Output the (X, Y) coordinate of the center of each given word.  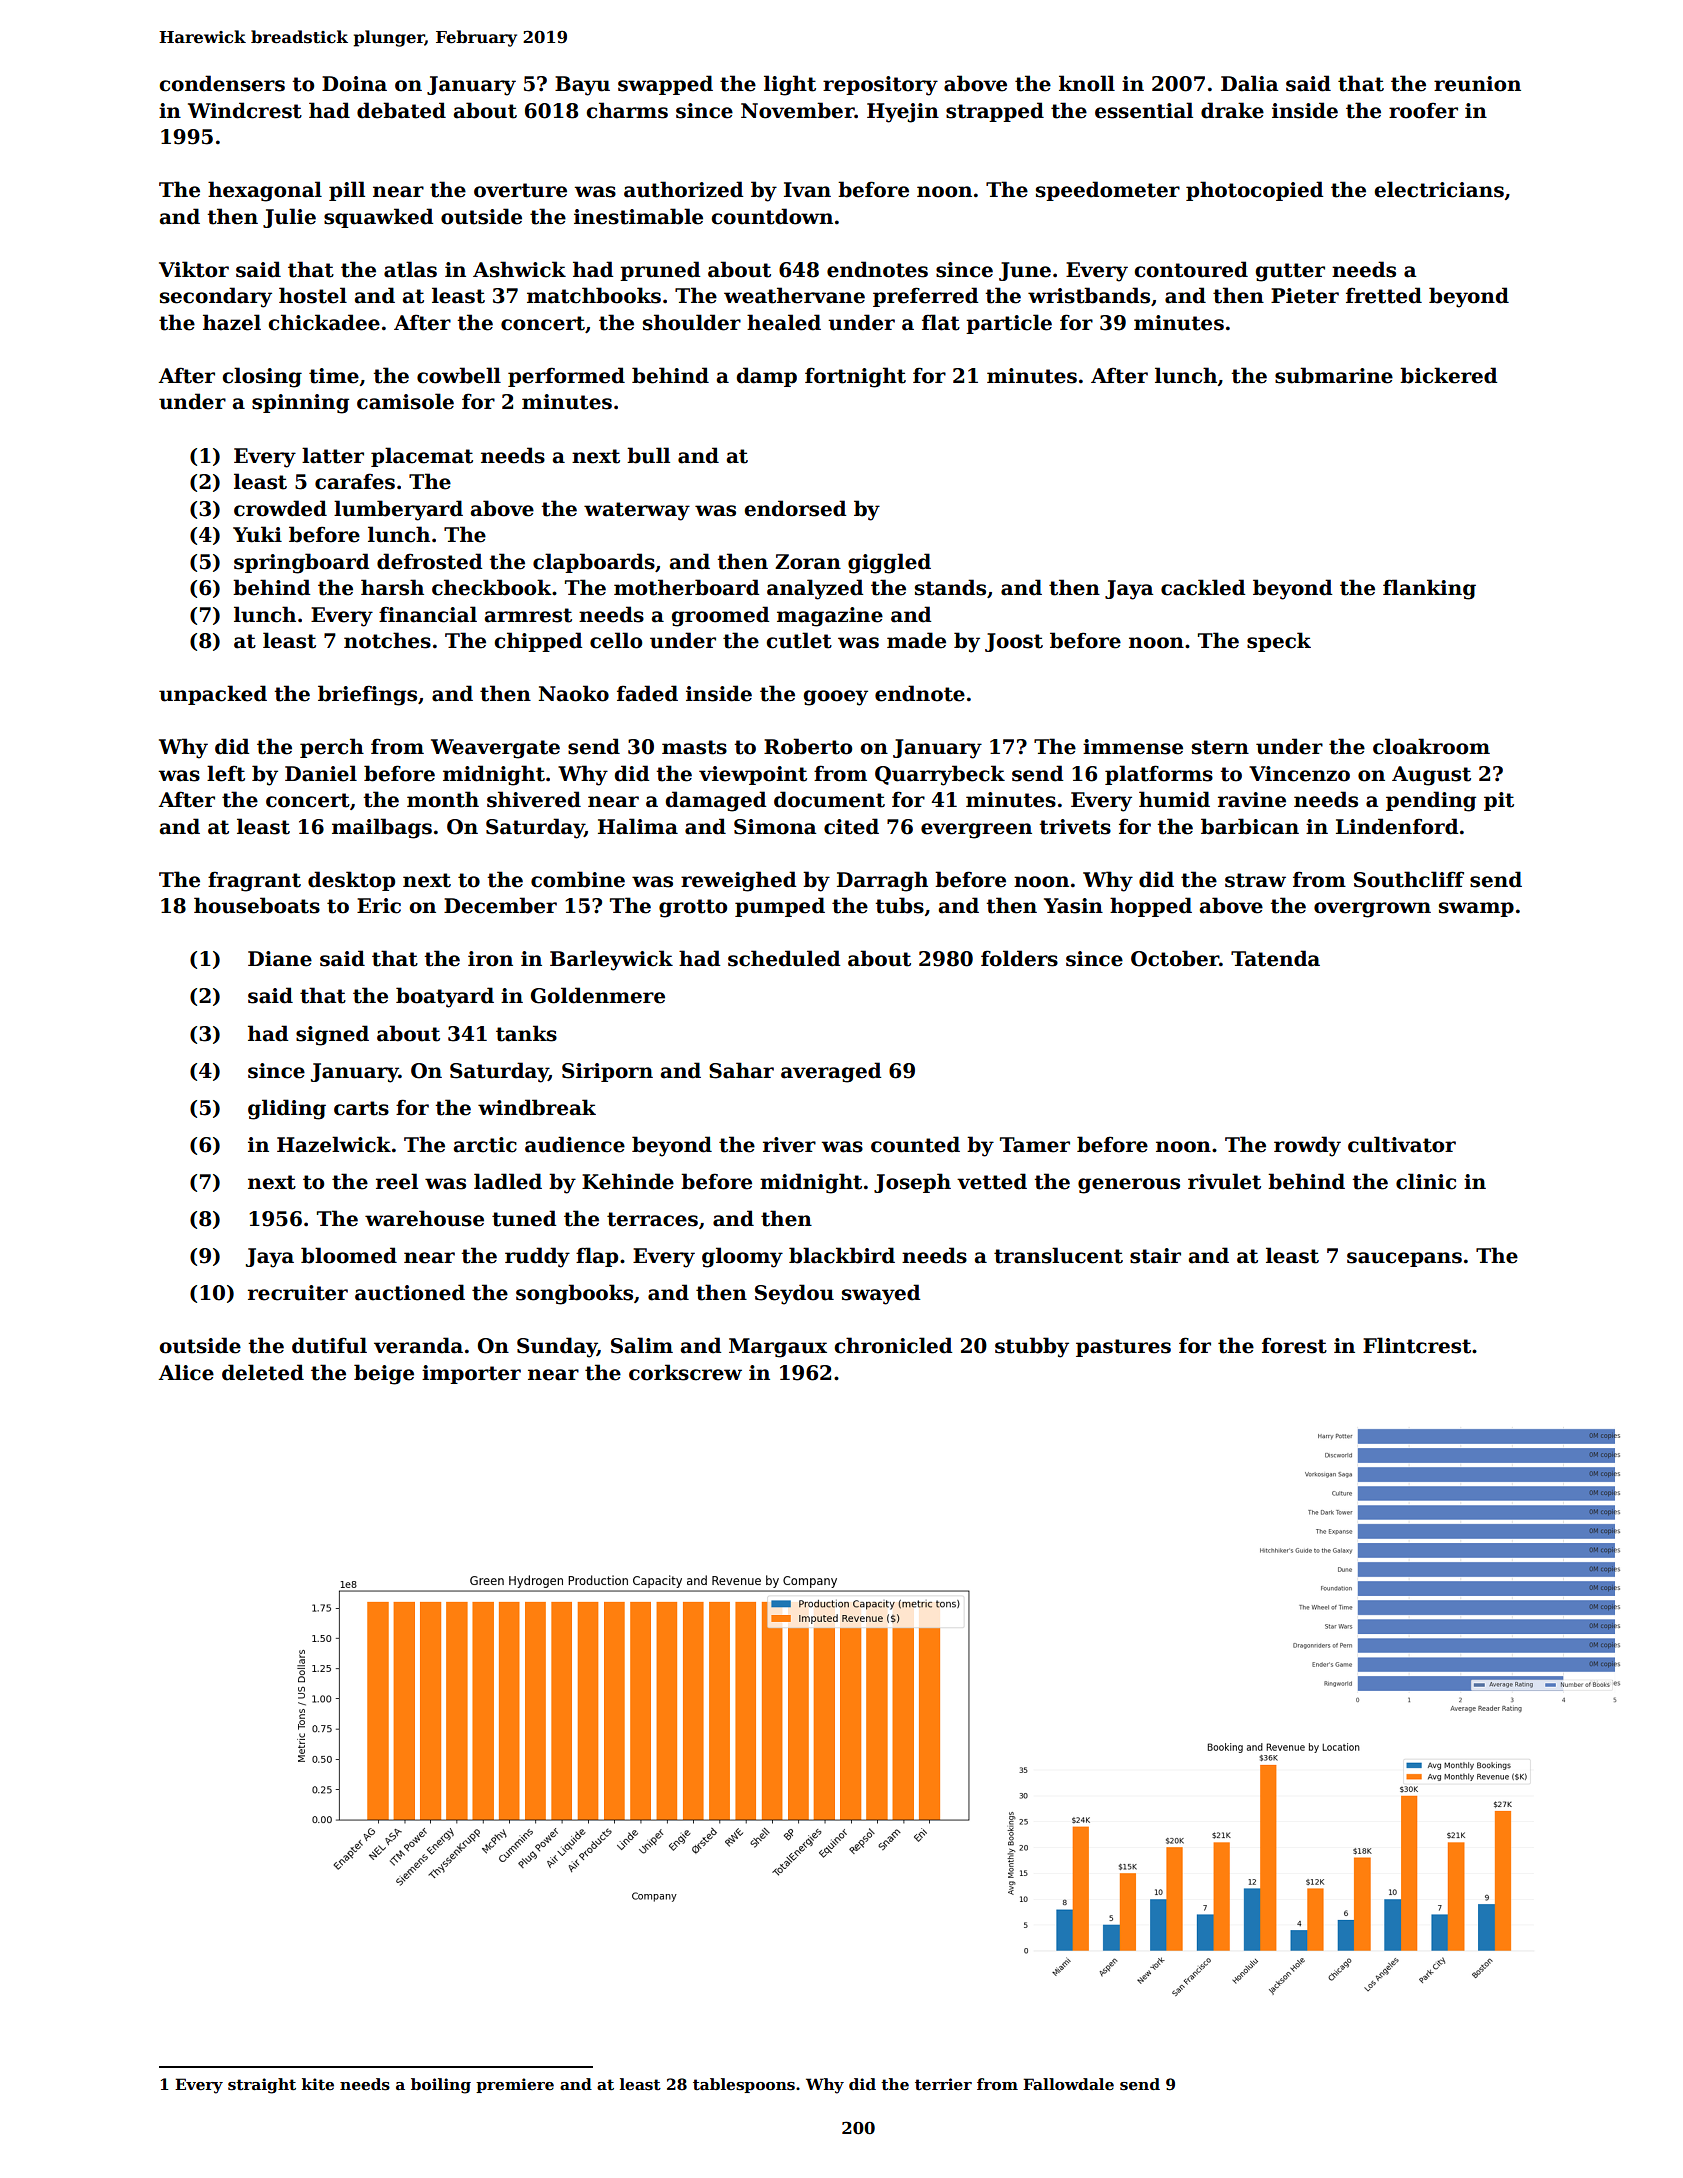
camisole (405, 401)
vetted (992, 1181)
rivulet (1224, 1181)
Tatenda (1275, 958)
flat (941, 322)
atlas (410, 269)
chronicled (893, 1345)
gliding (287, 1109)
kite (318, 2084)
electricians (1439, 189)
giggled (889, 563)
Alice (186, 1372)
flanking (1429, 589)
